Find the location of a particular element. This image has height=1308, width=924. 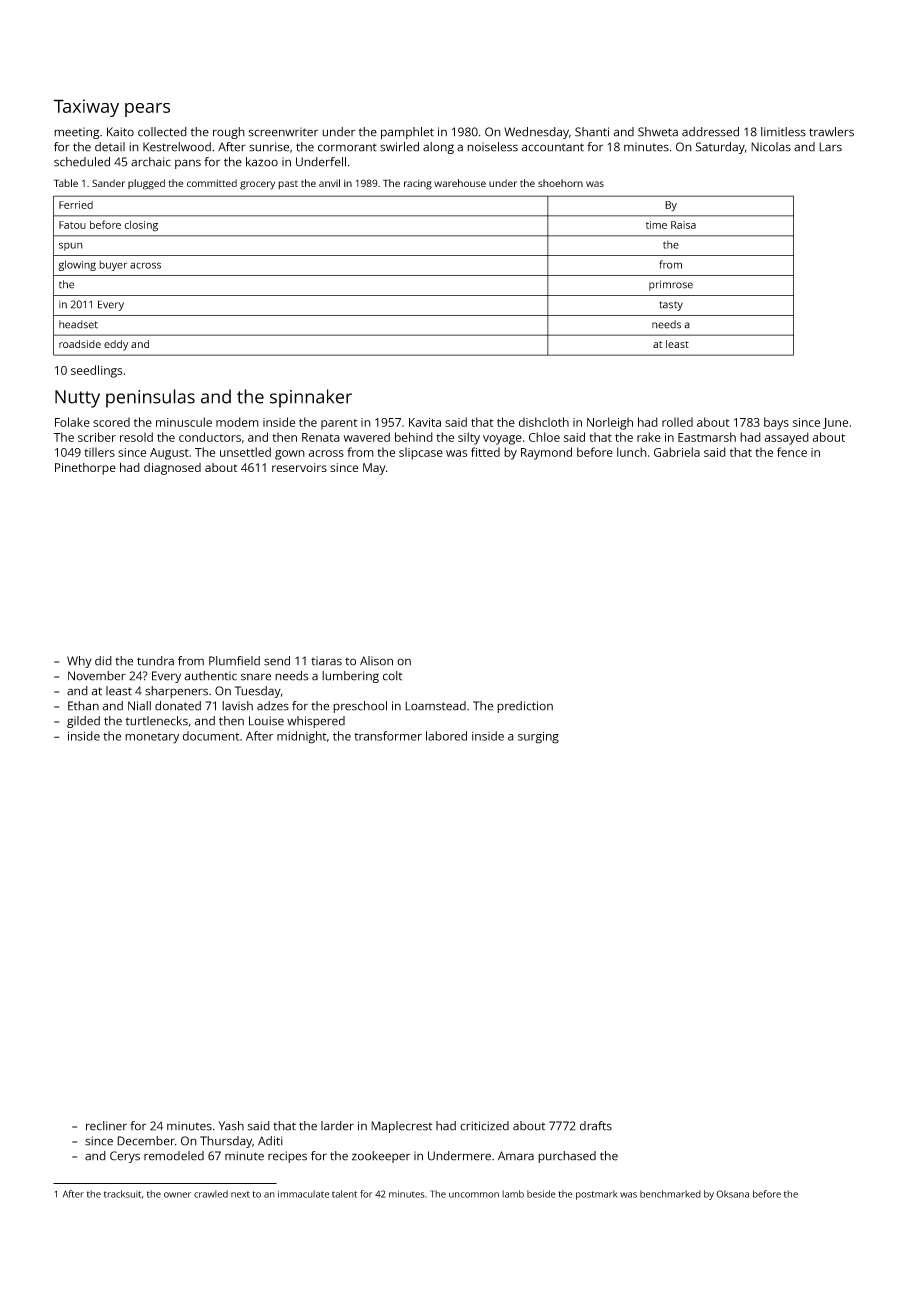

Taxiway is located at coordinates (86, 108).
